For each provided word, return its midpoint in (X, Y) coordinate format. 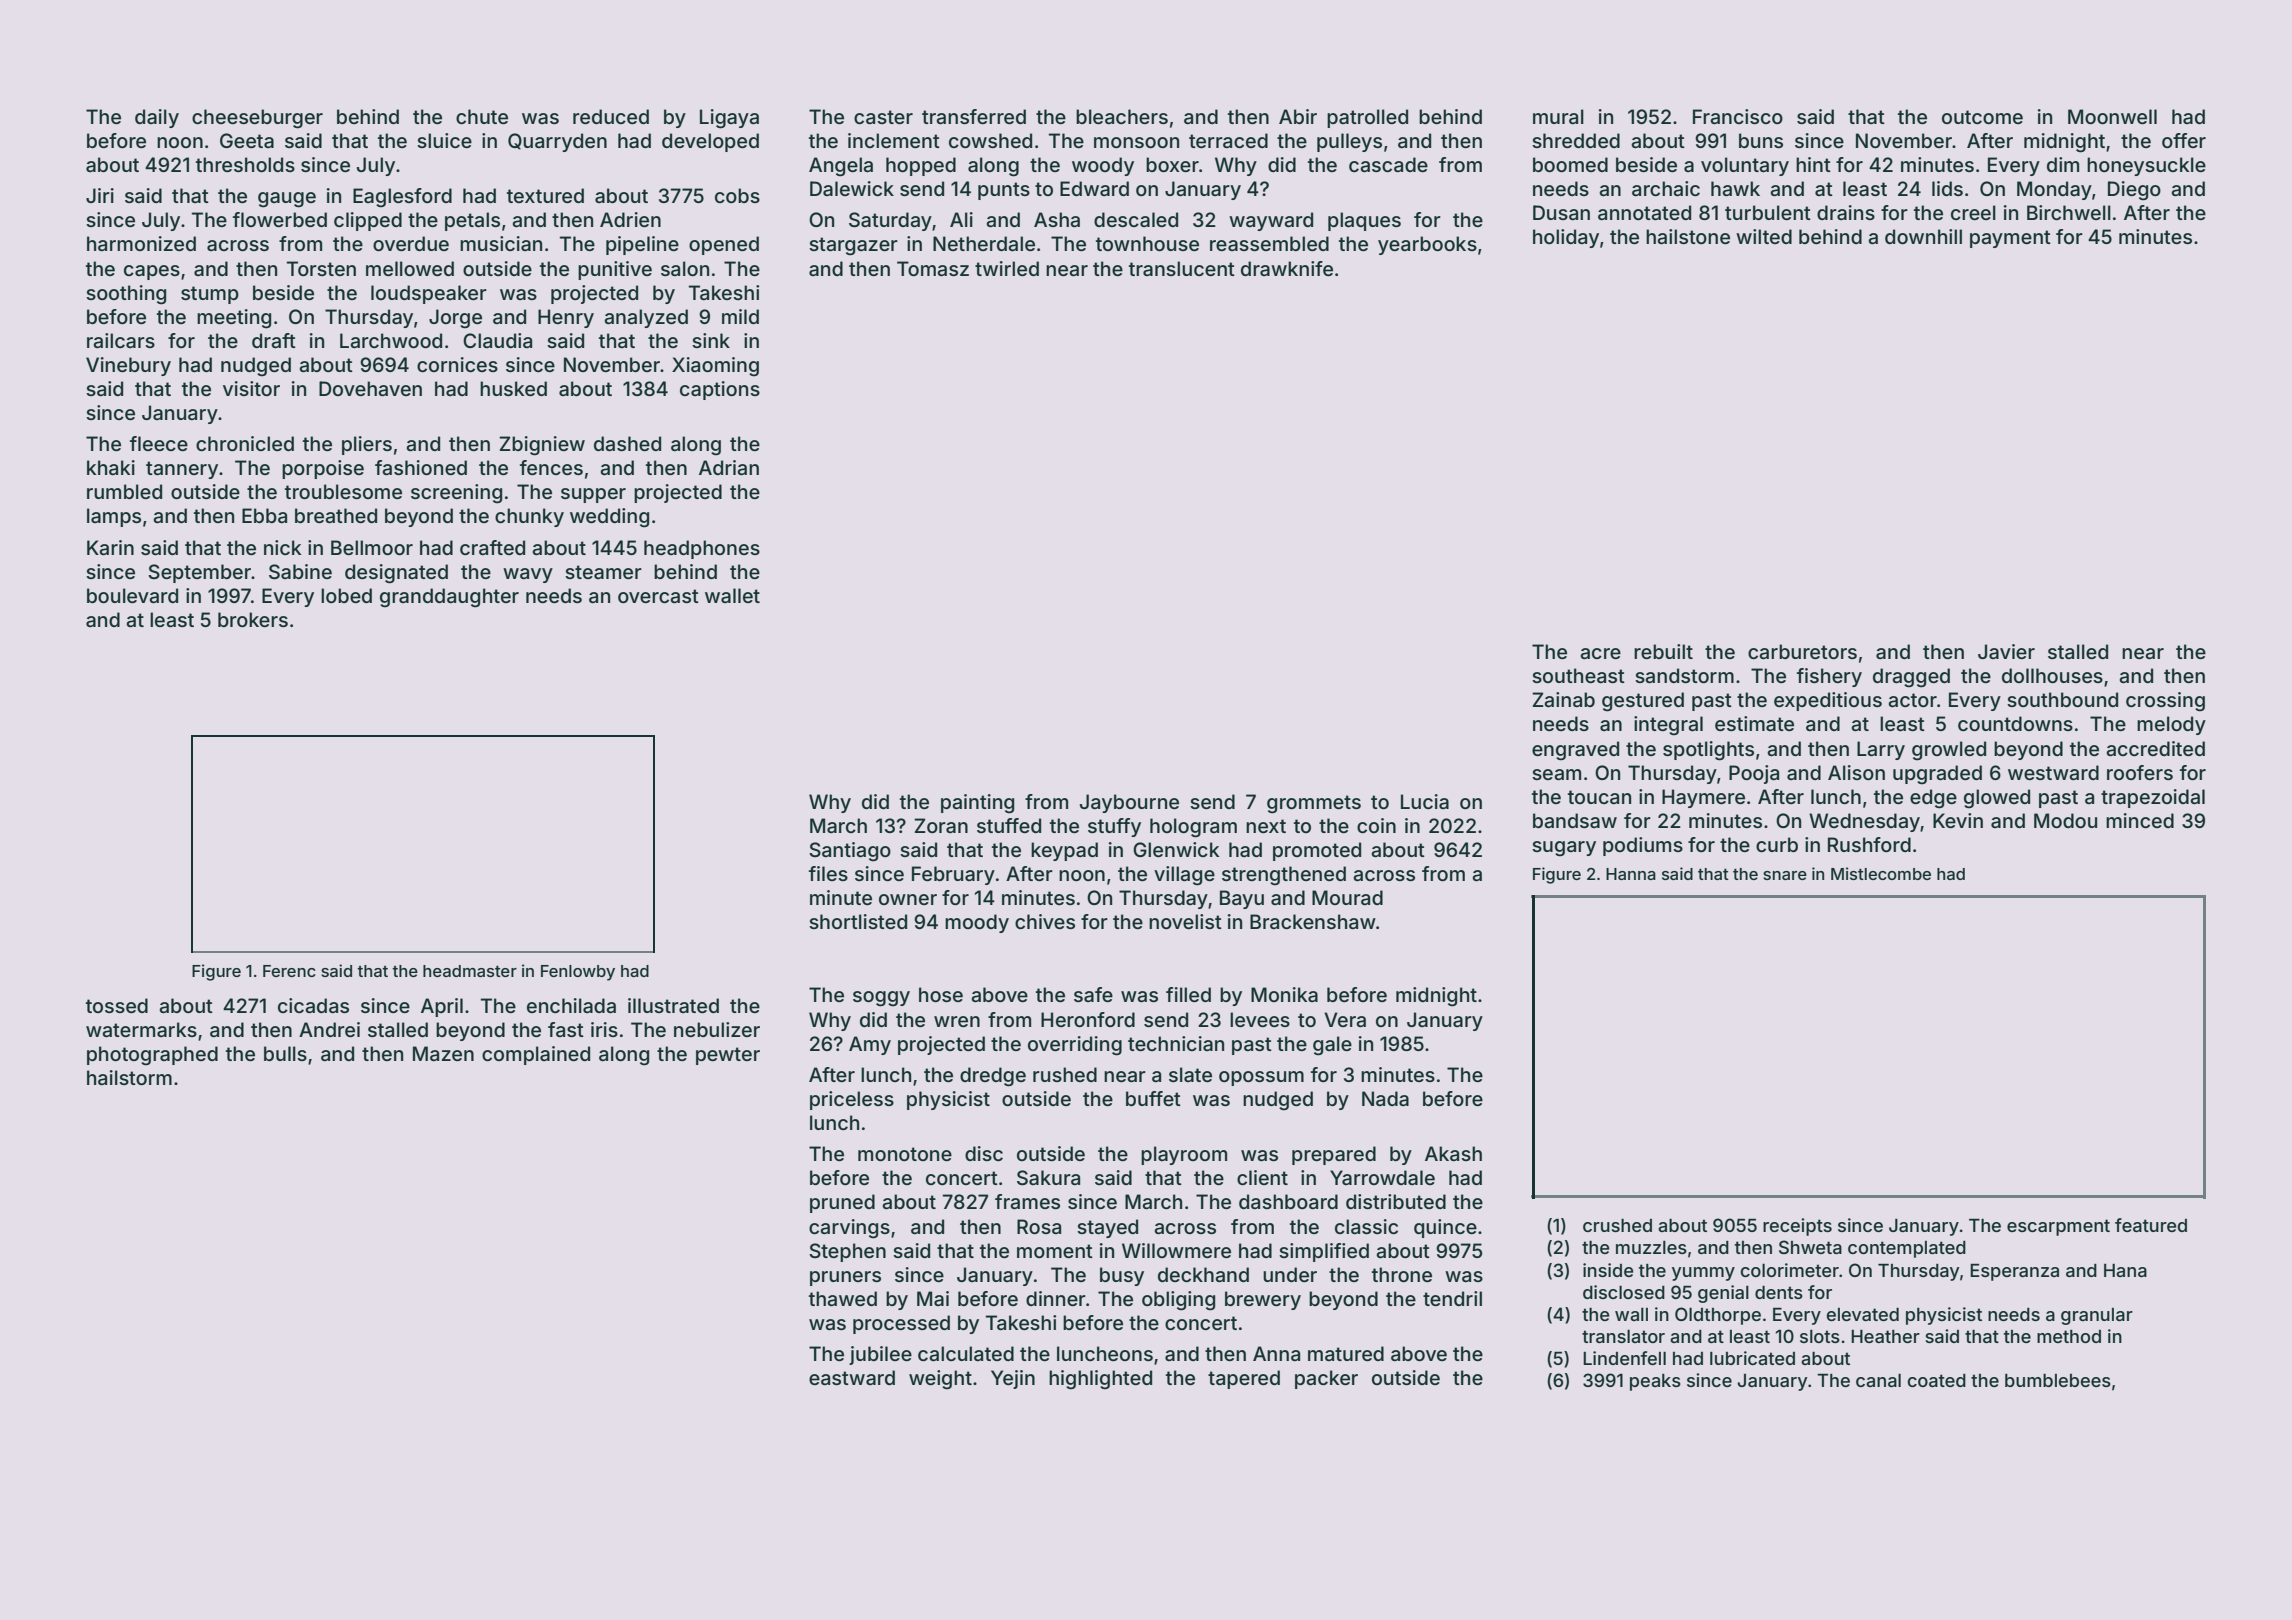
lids (1947, 188)
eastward (852, 1377)
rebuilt (1663, 651)
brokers (253, 619)
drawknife (1287, 268)
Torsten (321, 268)
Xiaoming (715, 367)
